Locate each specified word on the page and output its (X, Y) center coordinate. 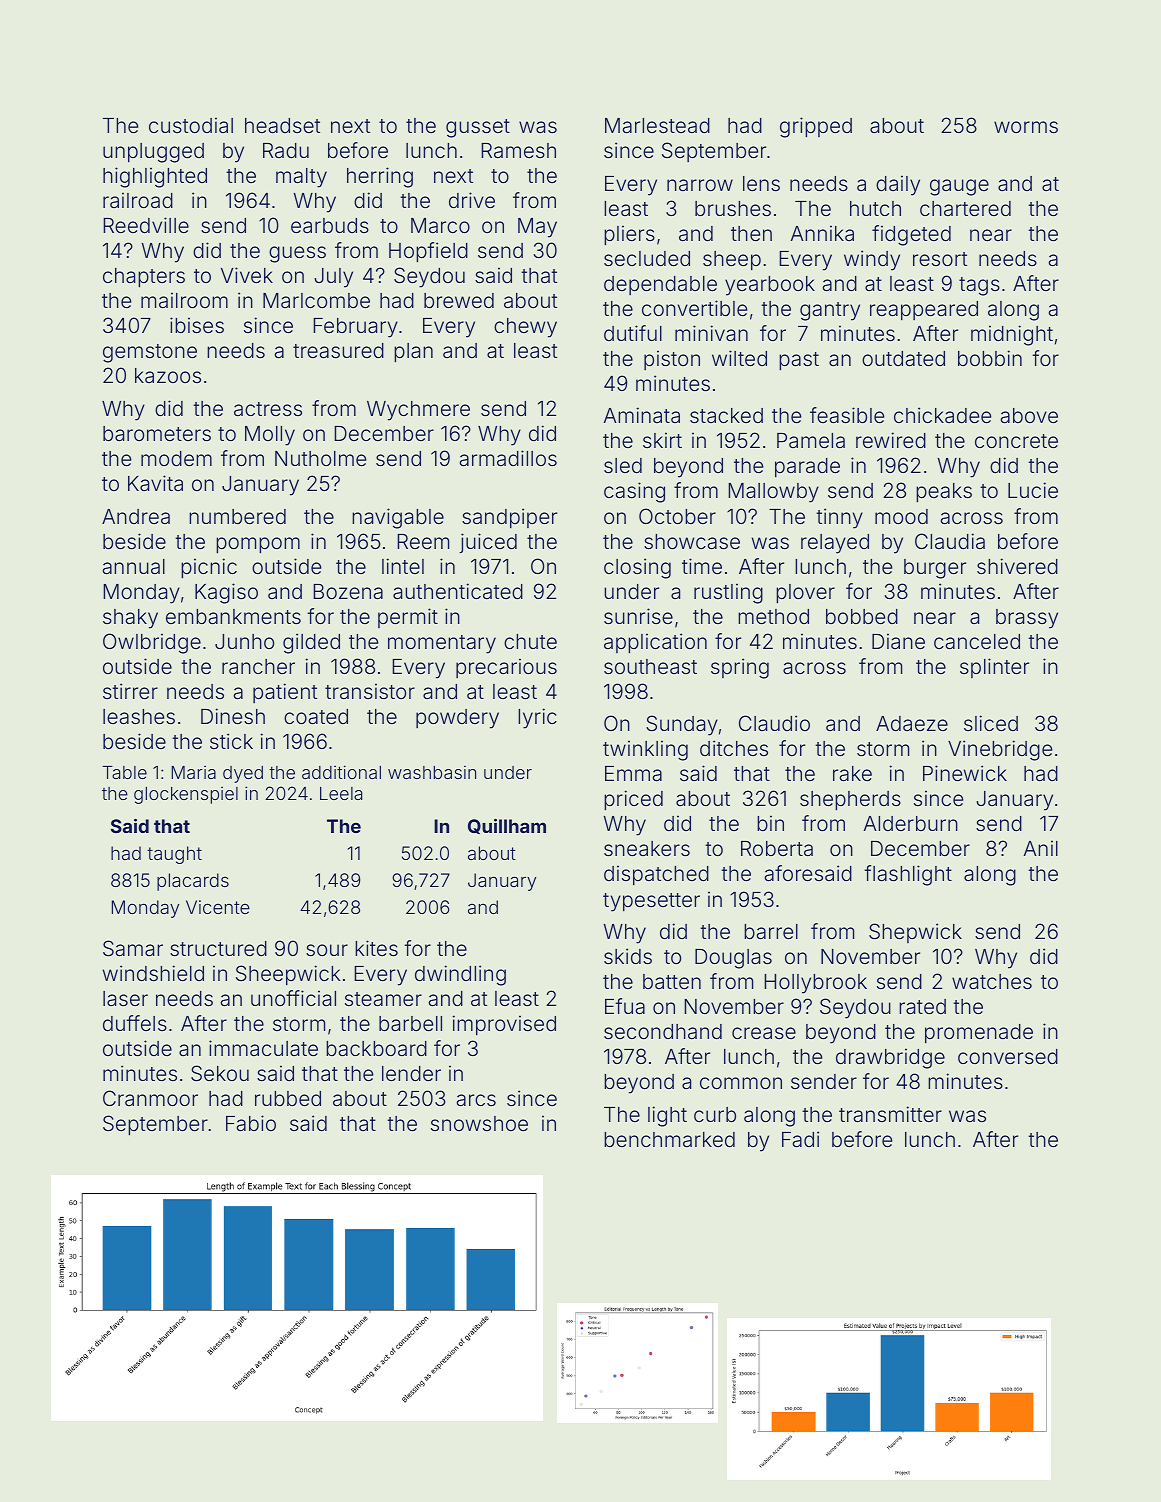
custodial (191, 125)
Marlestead (657, 125)
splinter (994, 668)
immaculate (263, 1048)
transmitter (890, 1114)
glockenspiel (186, 795)
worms (1026, 127)
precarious (506, 668)
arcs (476, 1100)
